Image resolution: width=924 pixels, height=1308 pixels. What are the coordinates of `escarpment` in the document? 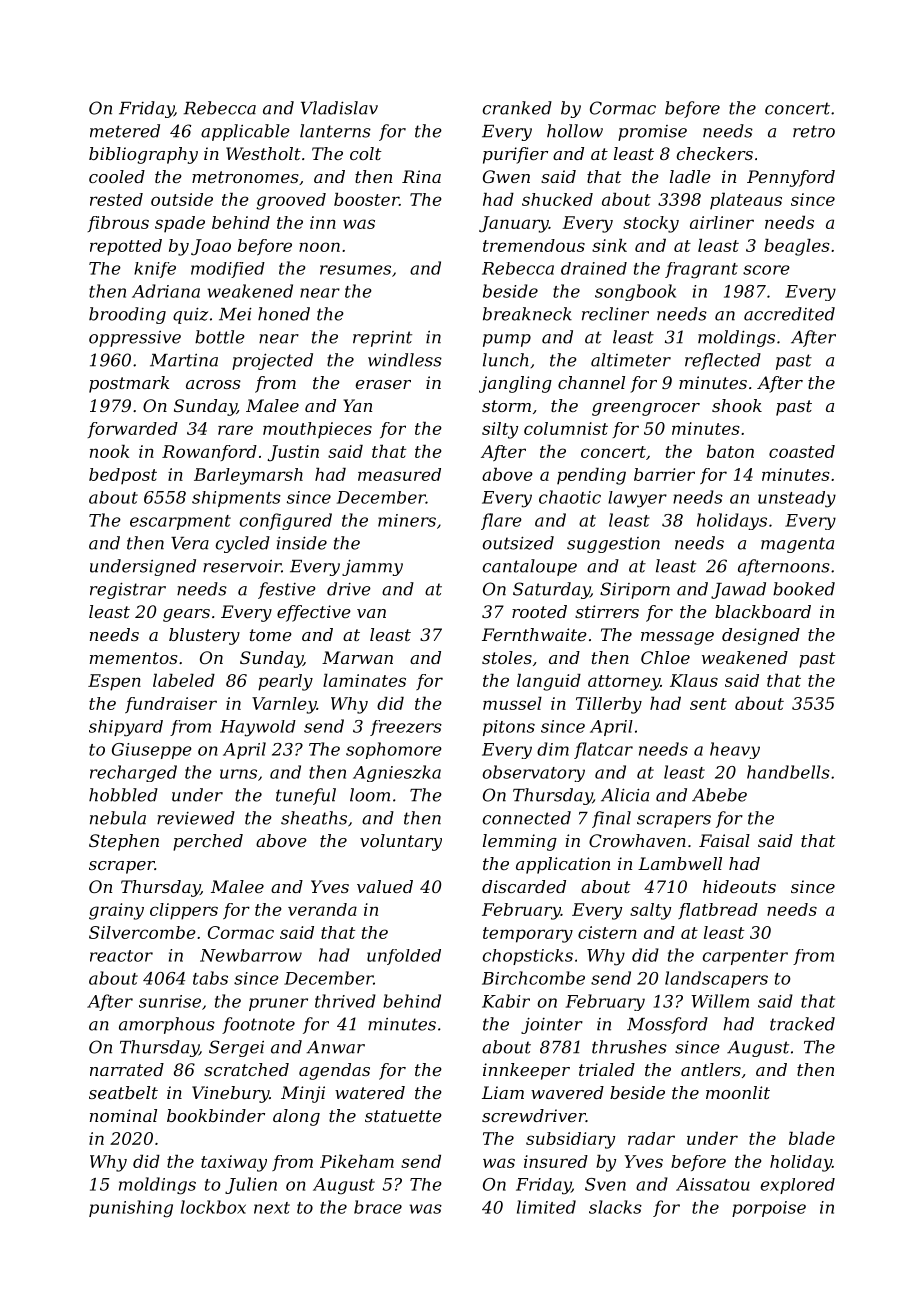 It's located at (180, 522).
